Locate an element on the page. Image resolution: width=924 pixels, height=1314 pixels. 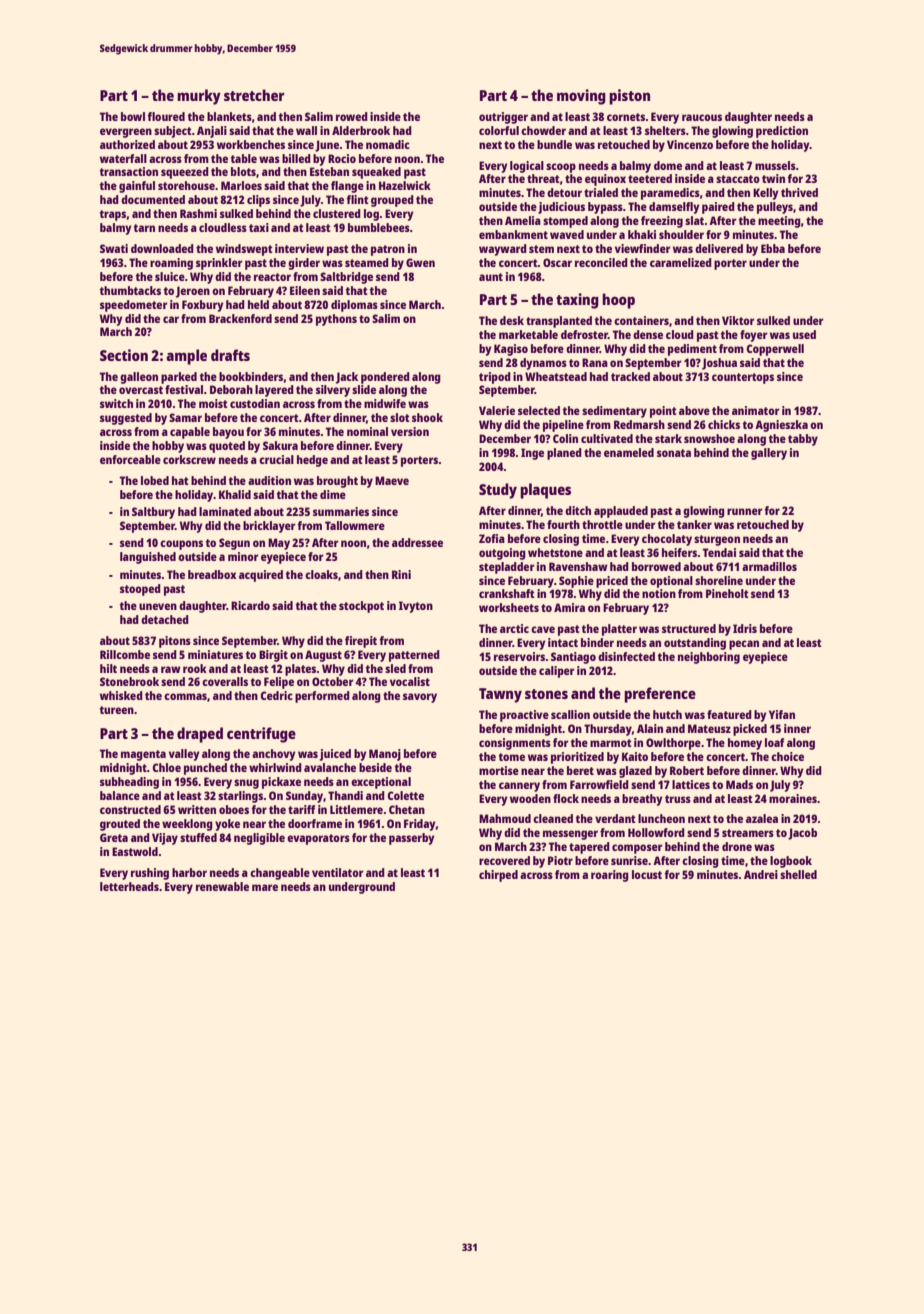
Brackenford is located at coordinates (240, 318).
